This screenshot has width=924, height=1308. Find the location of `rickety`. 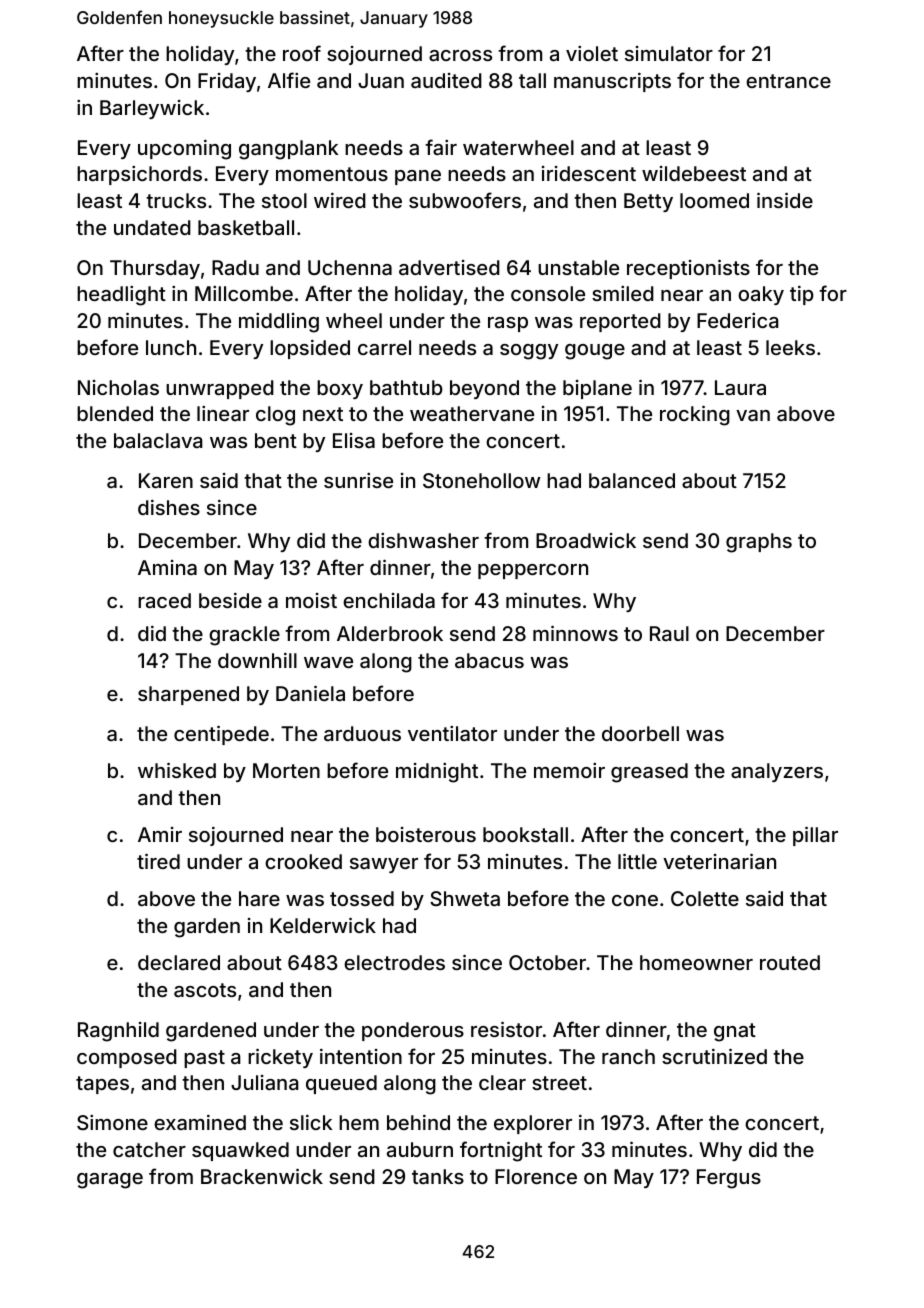

rickety is located at coordinates (280, 1058).
